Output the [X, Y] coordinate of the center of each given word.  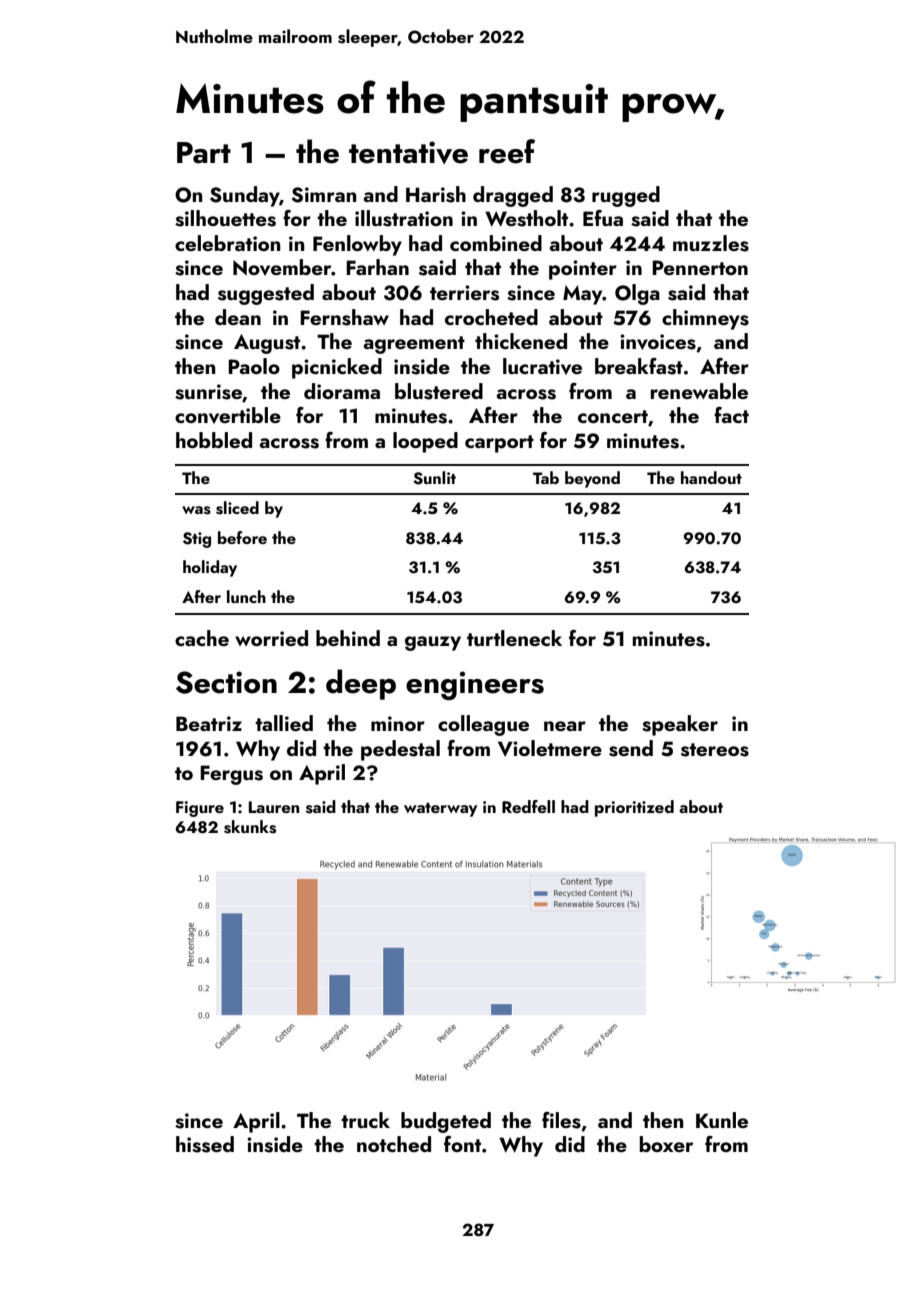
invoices [658, 342]
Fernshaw [344, 317]
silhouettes [225, 218]
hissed [205, 1144]
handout [711, 477]
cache [202, 638]
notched [394, 1144]
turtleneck [514, 638]
